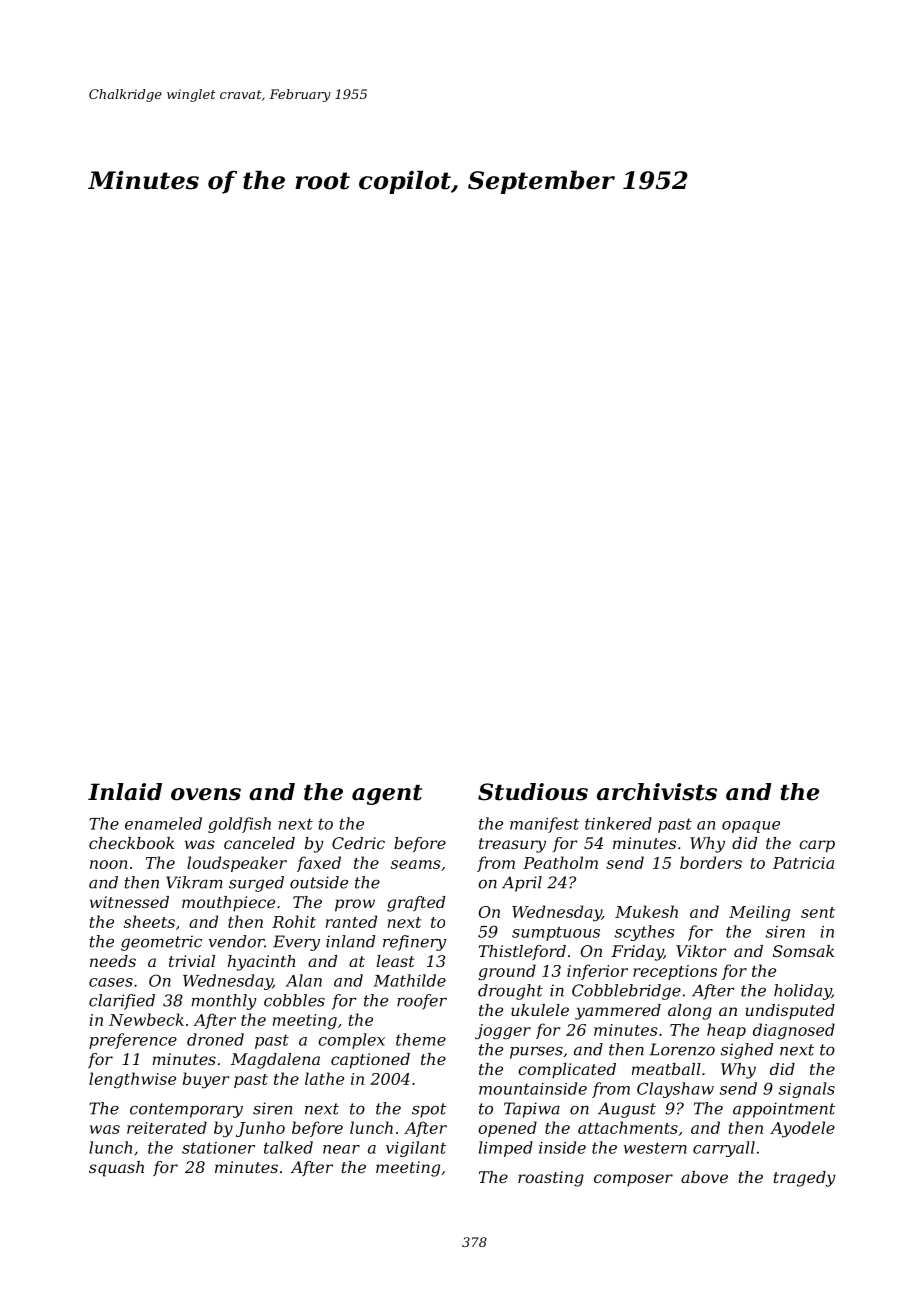 This document has height=1311, width=924. I want to click on opaque, so click(751, 827).
